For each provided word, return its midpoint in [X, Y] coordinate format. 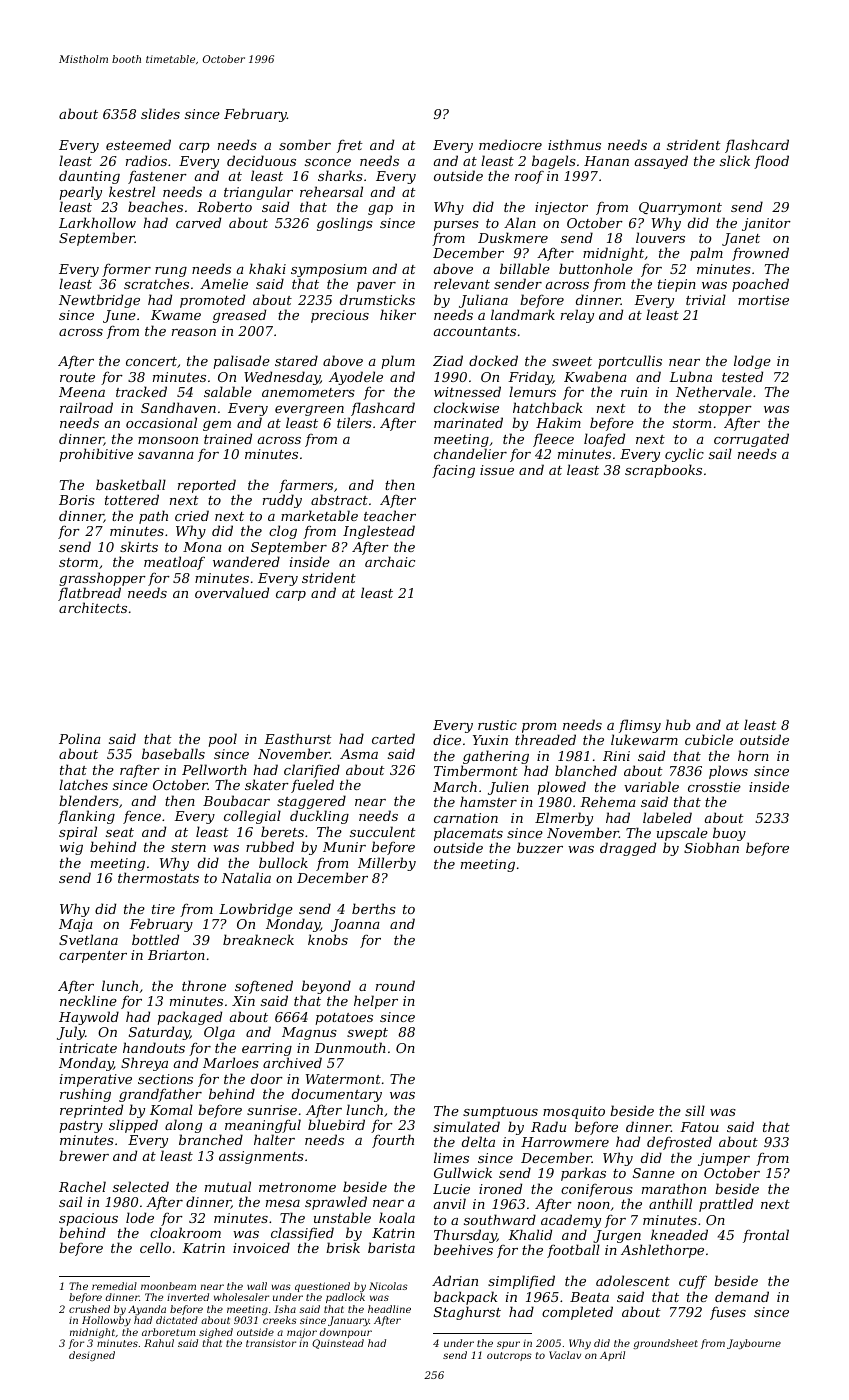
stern [188, 847]
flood [771, 162]
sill [695, 1110]
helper [376, 1002]
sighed [216, 1333]
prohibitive [96, 455]
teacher [390, 515]
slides [160, 113]
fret [350, 146]
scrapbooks [663, 471]
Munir [344, 847]
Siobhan [711, 848]
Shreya [144, 1064]
